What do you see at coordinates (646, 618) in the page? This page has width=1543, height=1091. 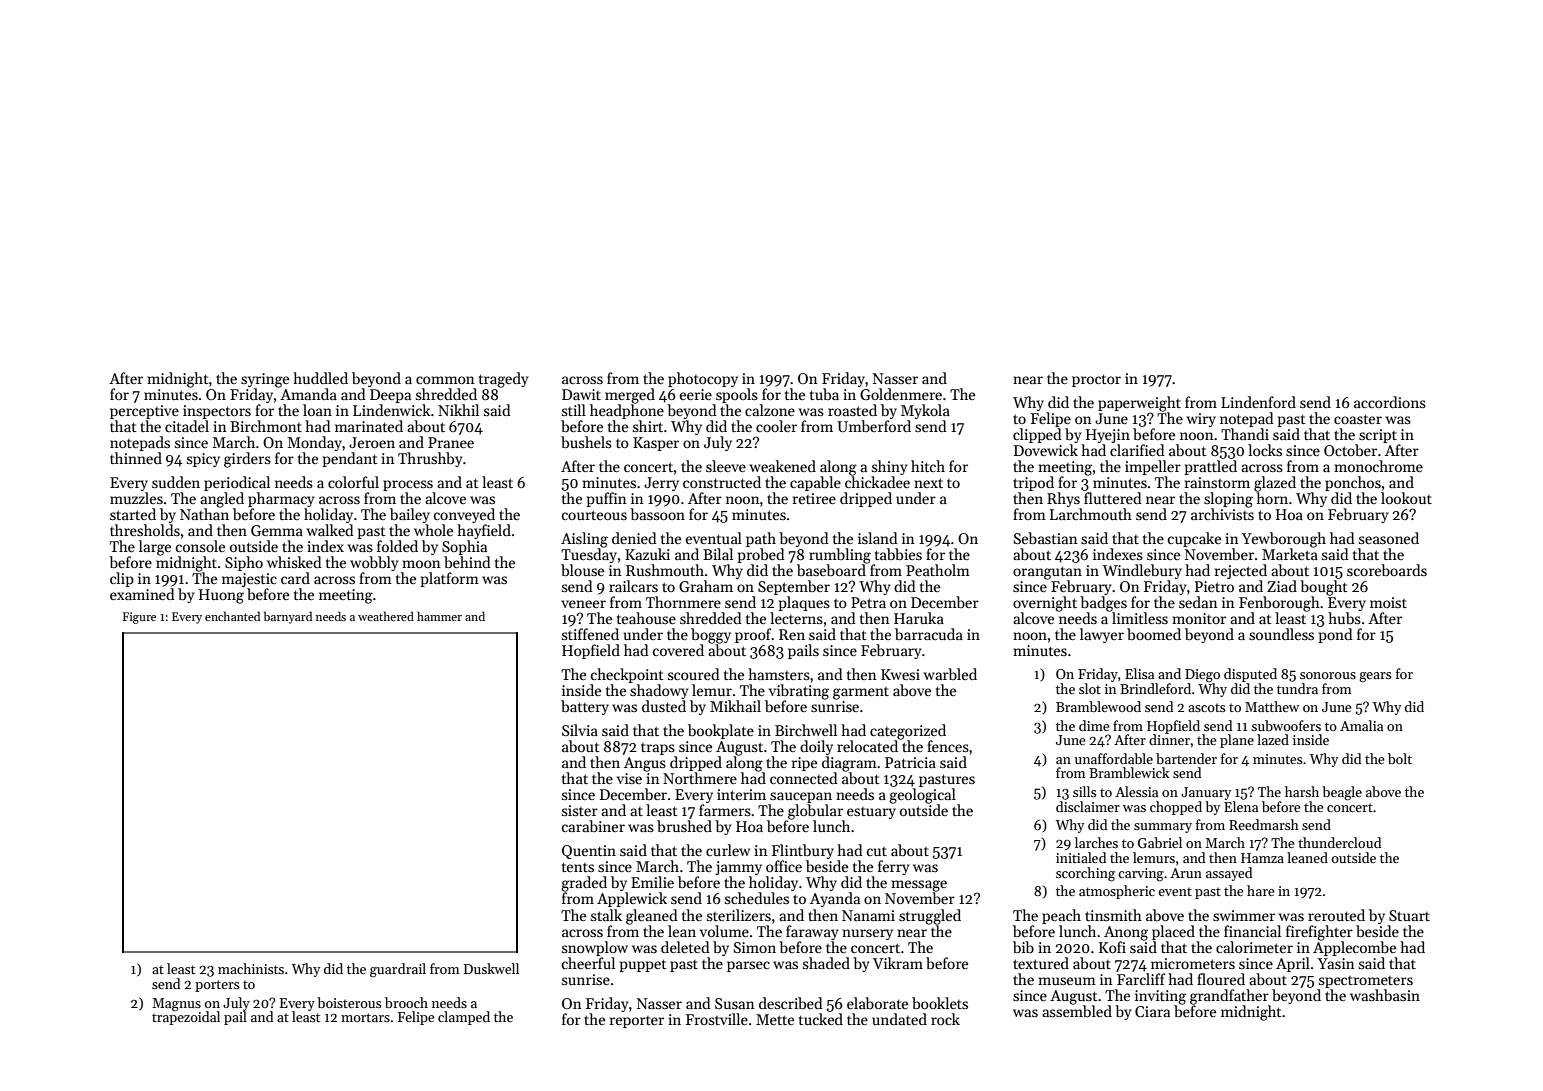 I see `teahouse` at bounding box center [646, 618].
